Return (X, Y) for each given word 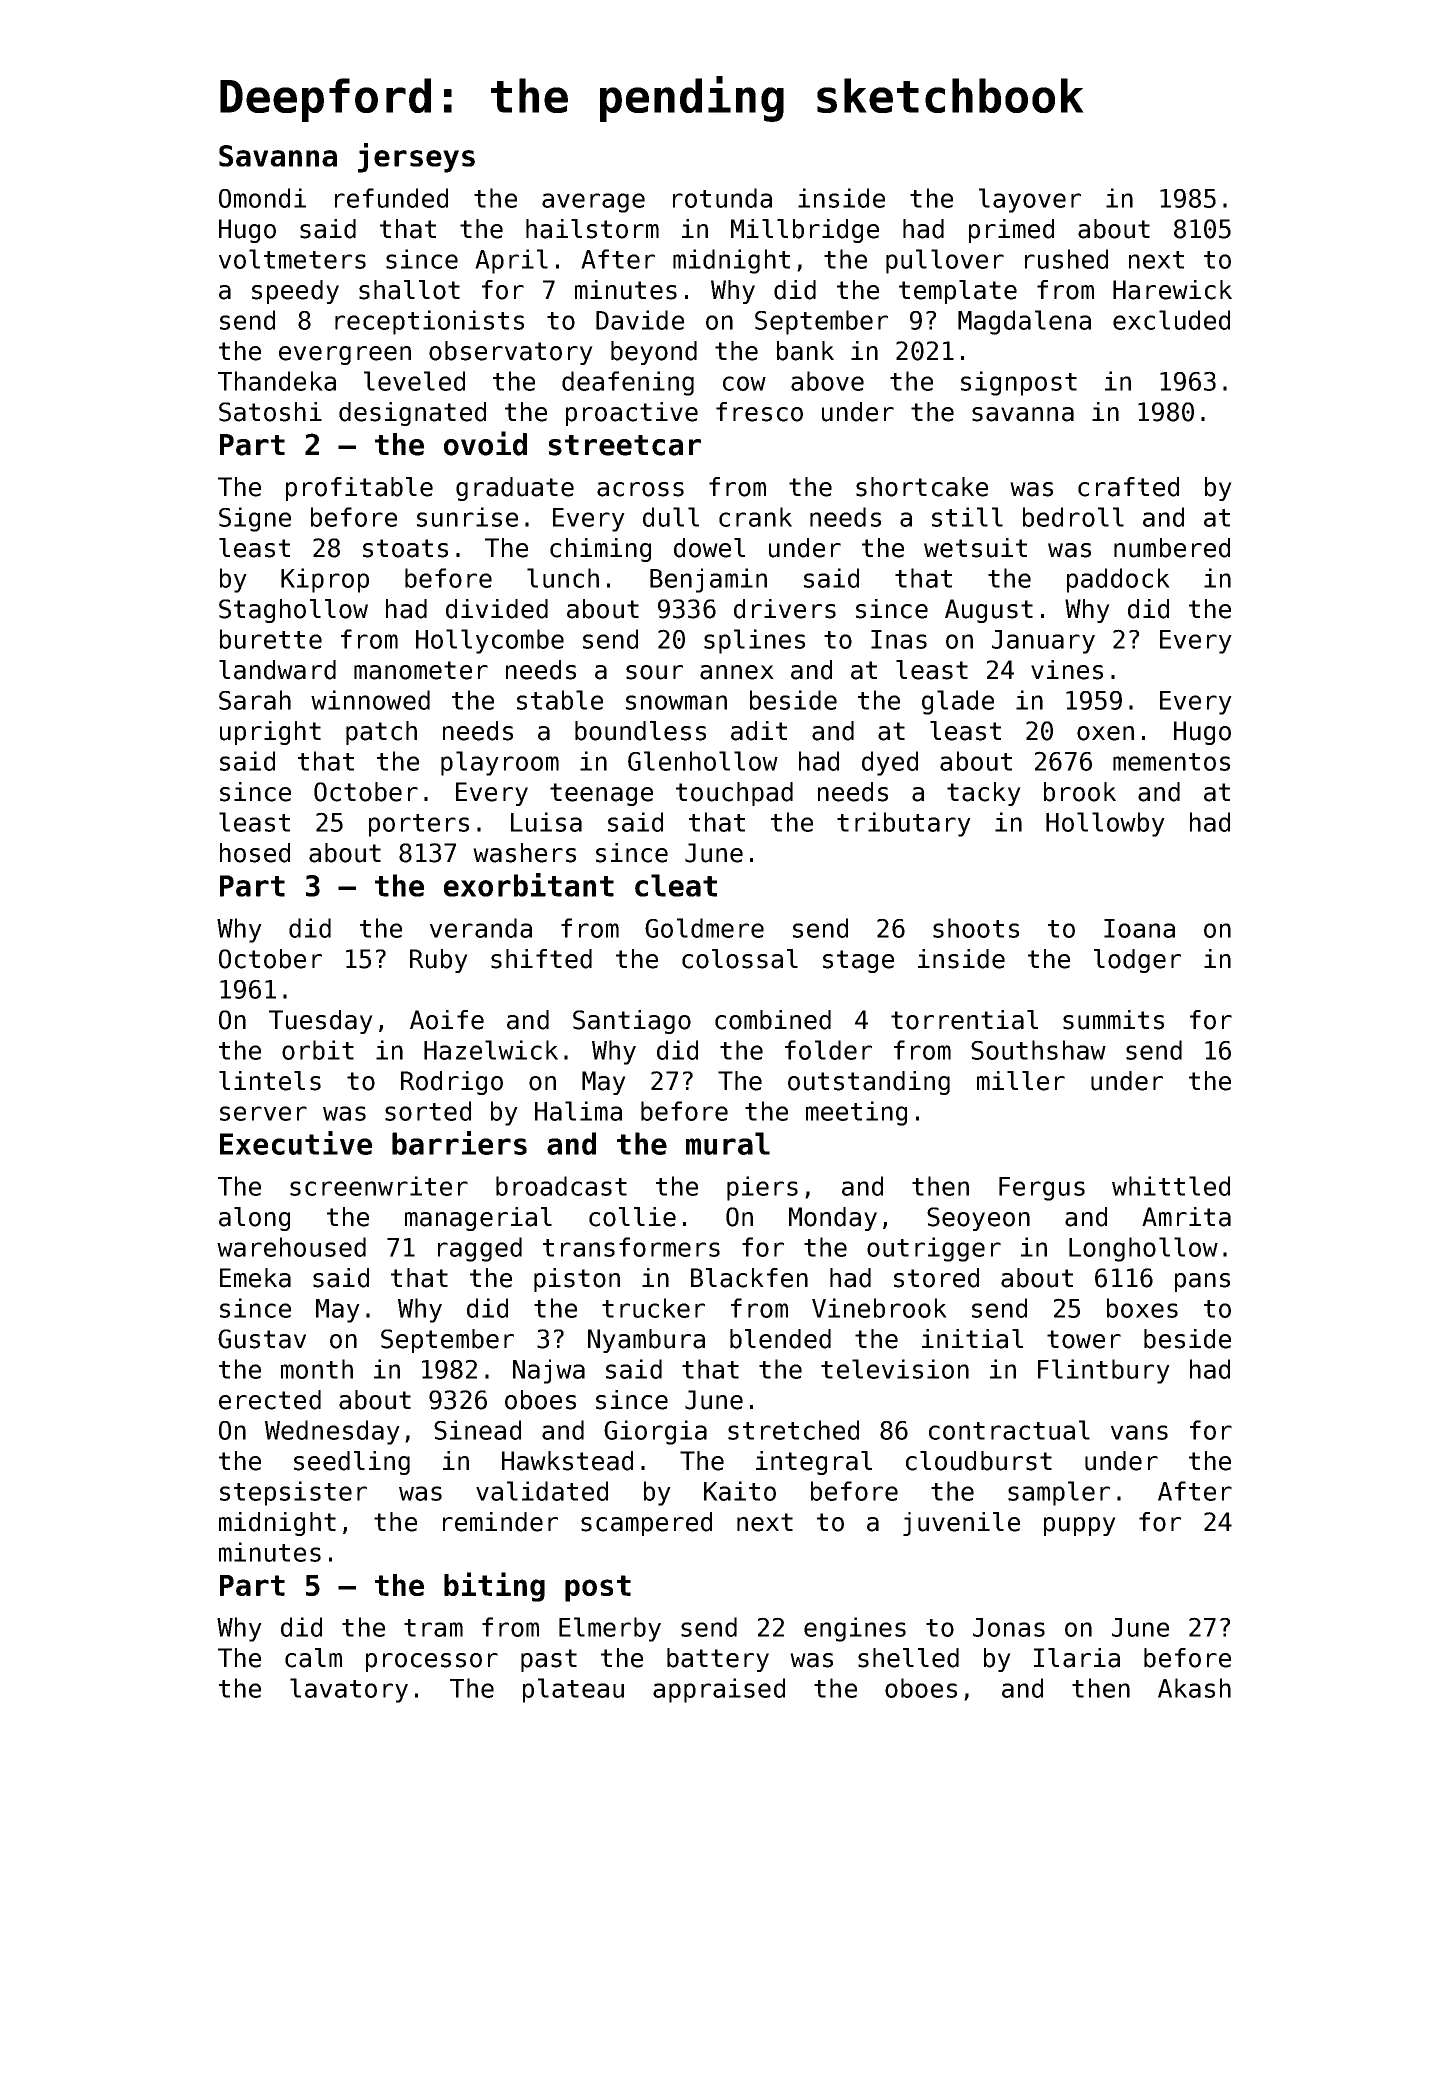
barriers (459, 1143)
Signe (255, 519)
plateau (573, 1690)
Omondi (262, 198)
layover (1030, 200)
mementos (1171, 762)
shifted (541, 959)
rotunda (722, 198)
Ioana (1139, 928)
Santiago (632, 1022)
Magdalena (1024, 322)
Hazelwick (491, 1050)
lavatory (349, 1690)
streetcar (625, 445)
